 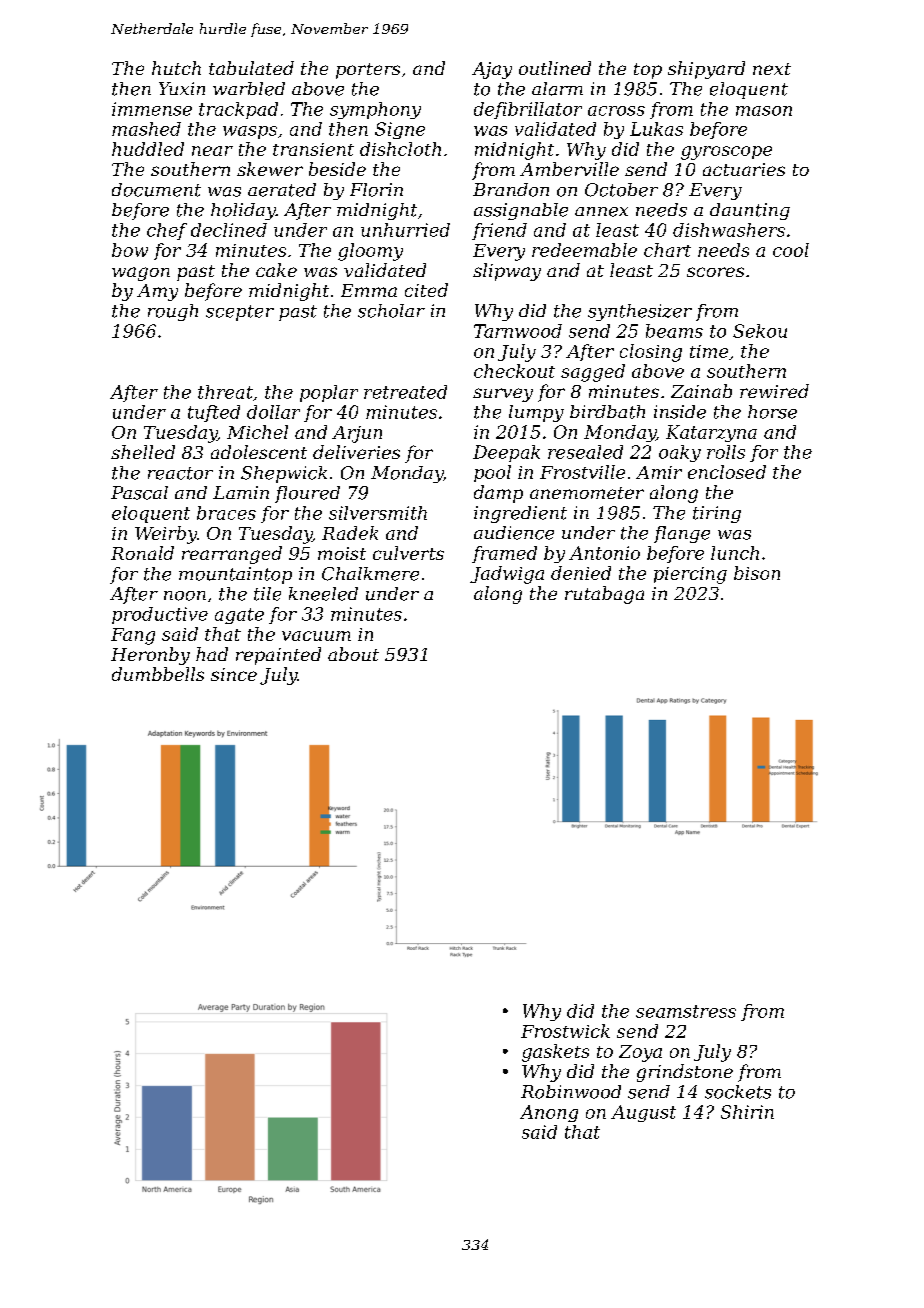 I want to click on Anong, so click(x=549, y=1113).
